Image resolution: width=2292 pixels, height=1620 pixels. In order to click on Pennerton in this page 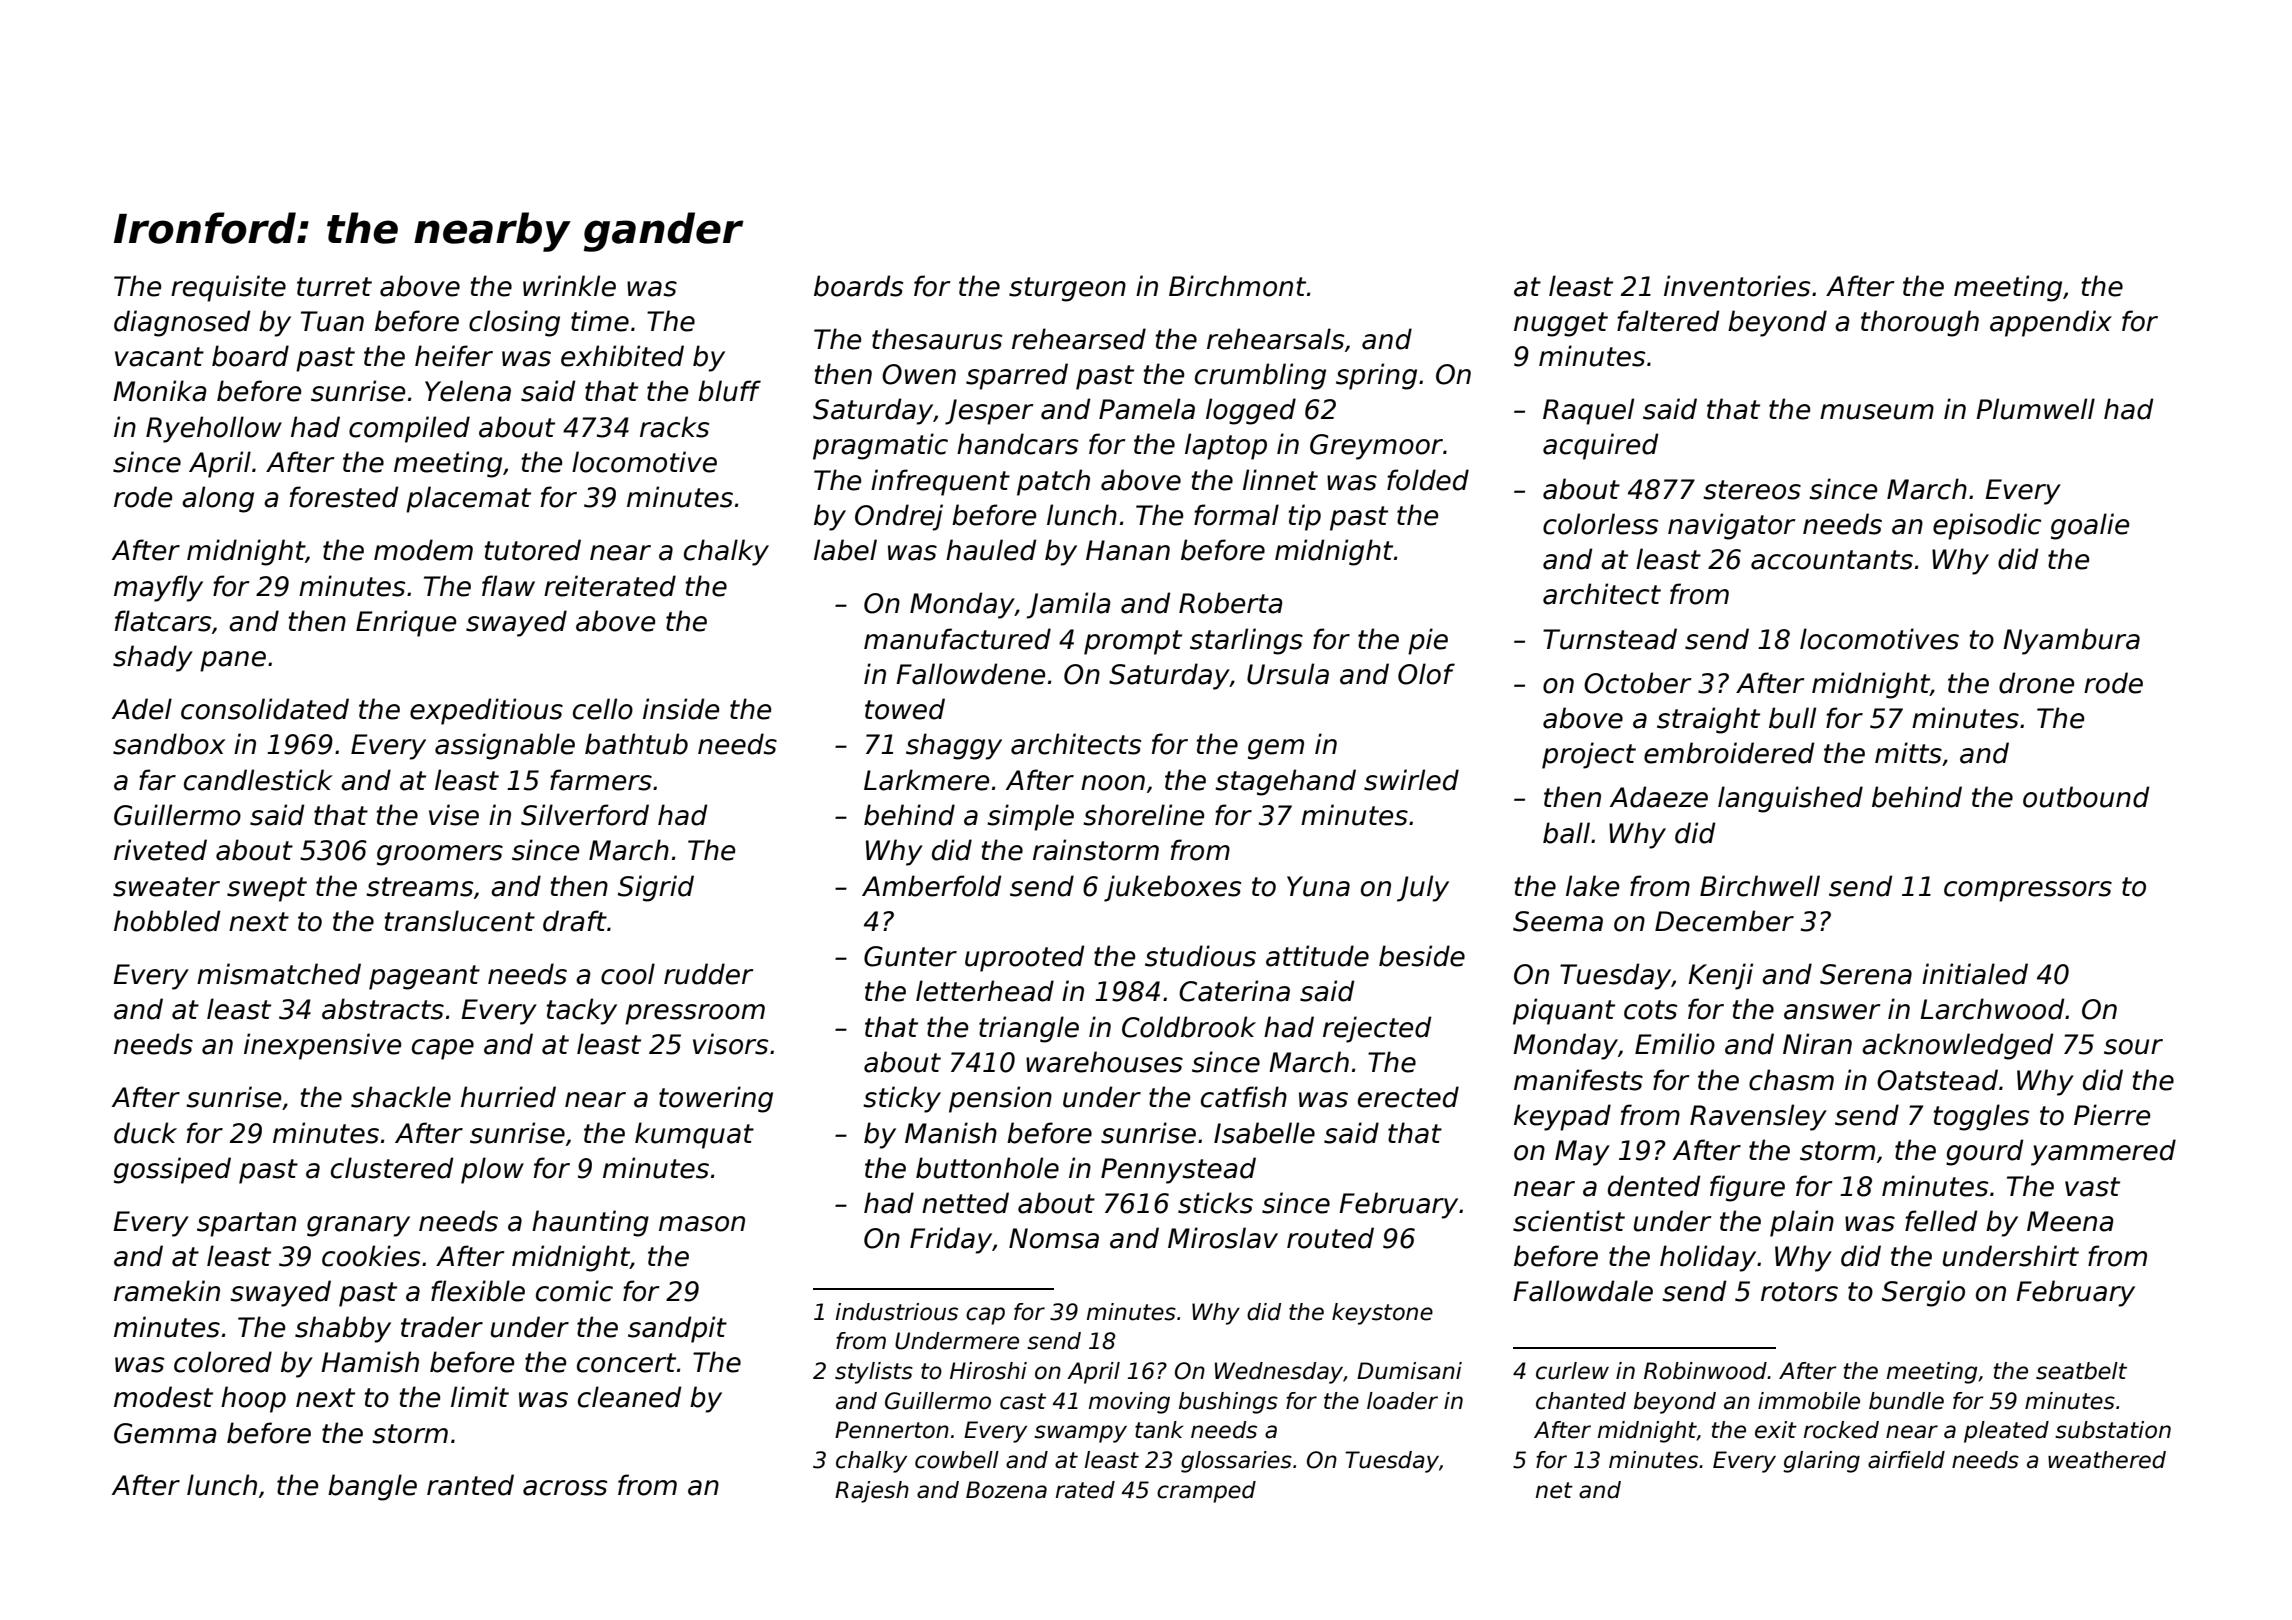, I will do `click(892, 1430)`.
